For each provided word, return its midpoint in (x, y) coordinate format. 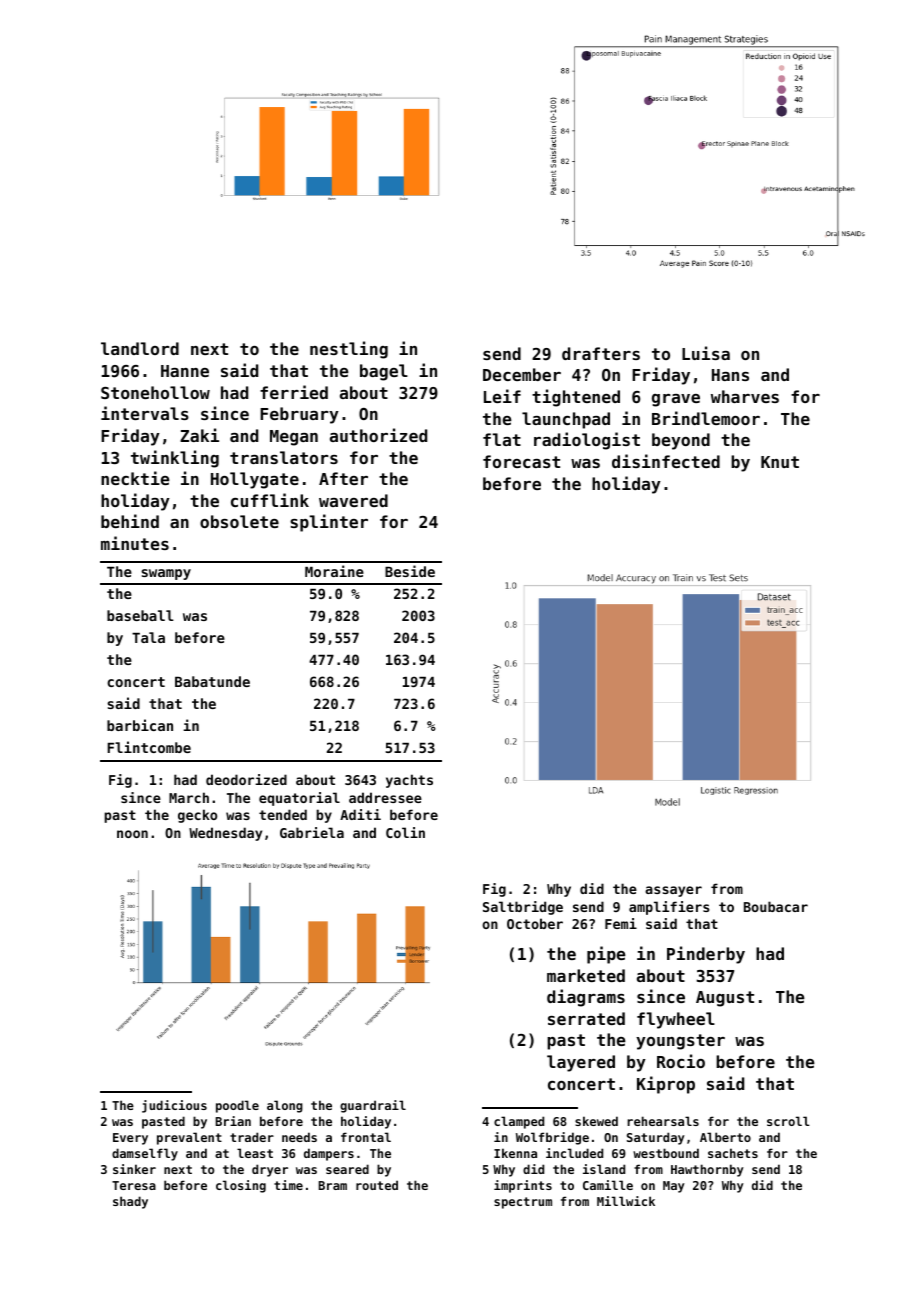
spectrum (523, 1203)
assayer (673, 891)
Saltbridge (523, 908)
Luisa (706, 353)
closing (241, 1186)
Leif (502, 396)
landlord (140, 348)
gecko (197, 816)
